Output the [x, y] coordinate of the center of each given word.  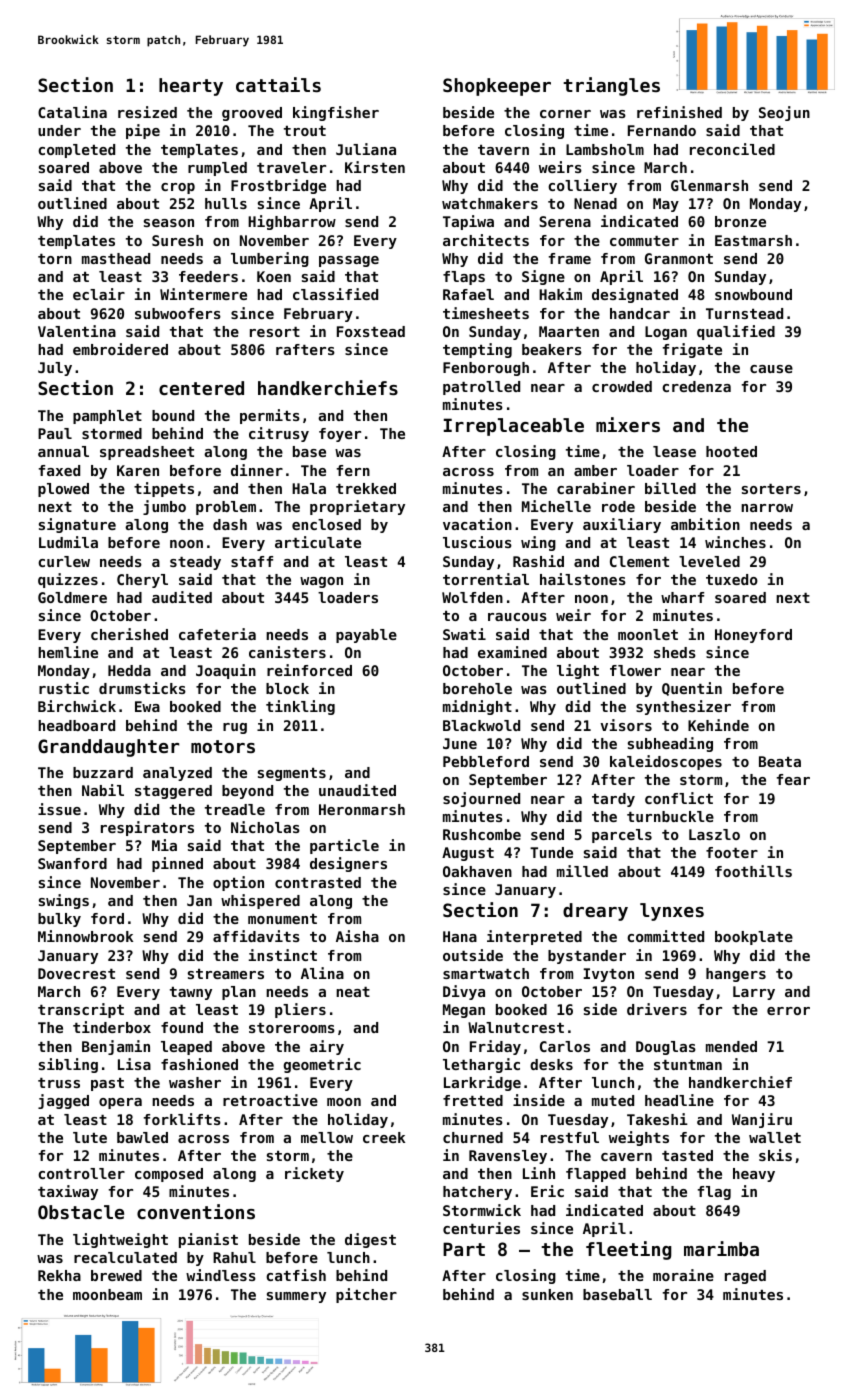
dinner [257, 470]
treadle [235, 809]
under [59, 130]
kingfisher [336, 113]
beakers [552, 349]
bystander [587, 957]
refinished [679, 112]
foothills [753, 871]
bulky [59, 920]
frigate [692, 350]
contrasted [318, 882]
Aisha [357, 936]
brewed [116, 1275]
